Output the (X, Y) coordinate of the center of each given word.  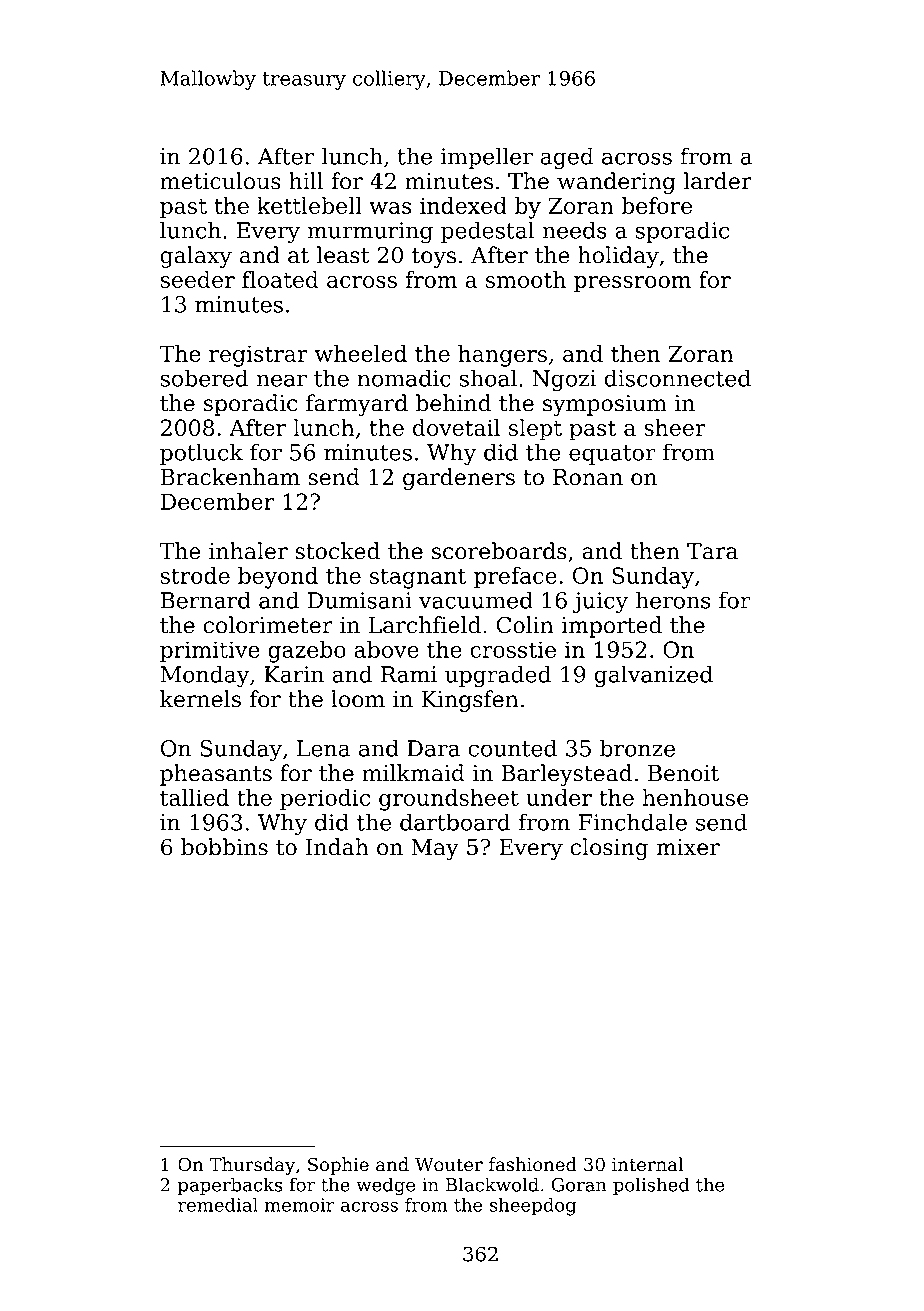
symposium (605, 405)
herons (673, 600)
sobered (204, 378)
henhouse (695, 797)
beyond (278, 578)
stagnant (418, 578)
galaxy (196, 257)
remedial (218, 1204)
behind (453, 403)
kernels (200, 699)
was (390, 208)
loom (358, 699)
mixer (688, 847)
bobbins (224, 847)
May (435, 849)
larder (717, 181)
